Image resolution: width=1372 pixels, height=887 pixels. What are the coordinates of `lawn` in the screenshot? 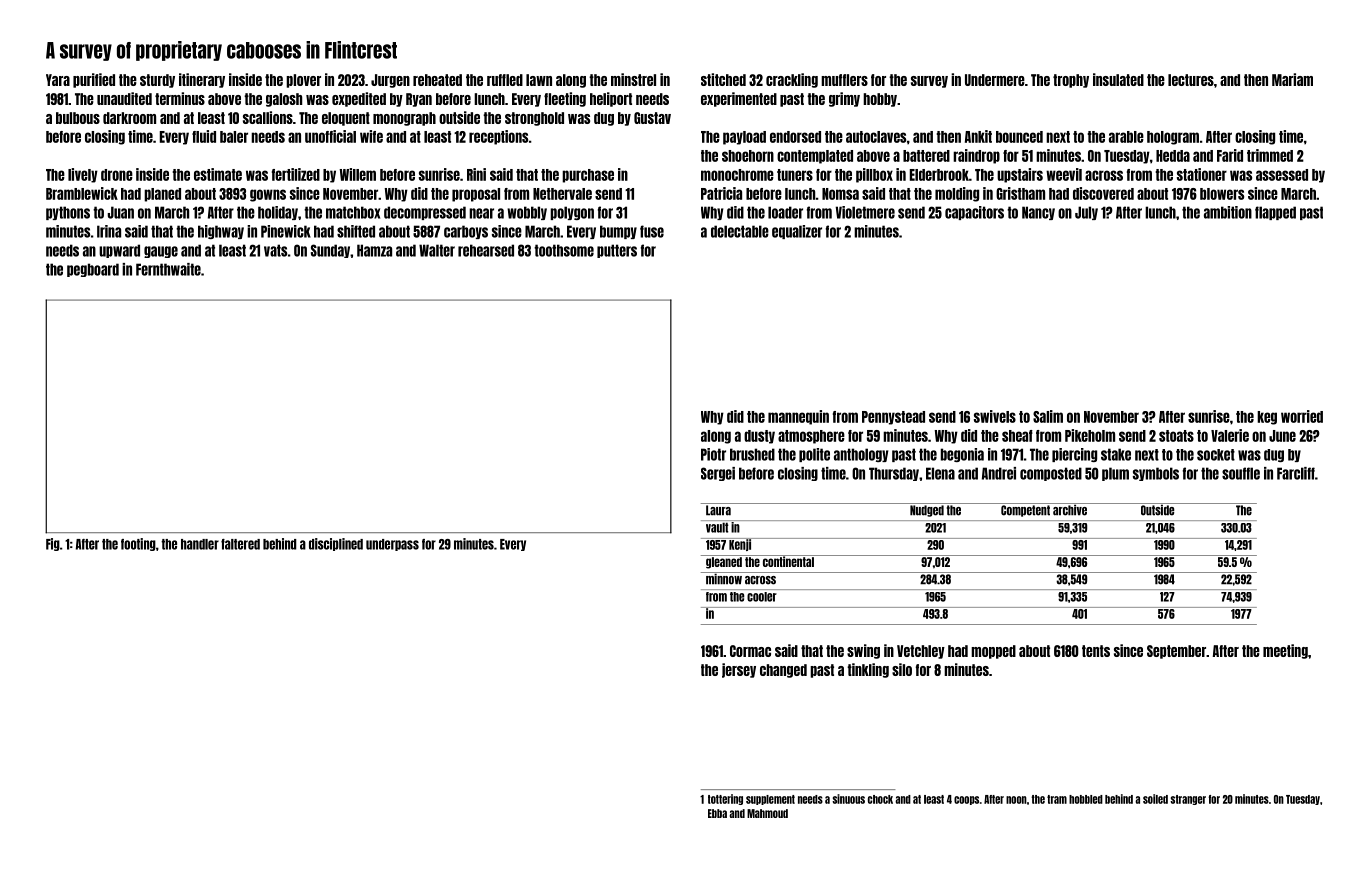 It's located at (539, 80).
